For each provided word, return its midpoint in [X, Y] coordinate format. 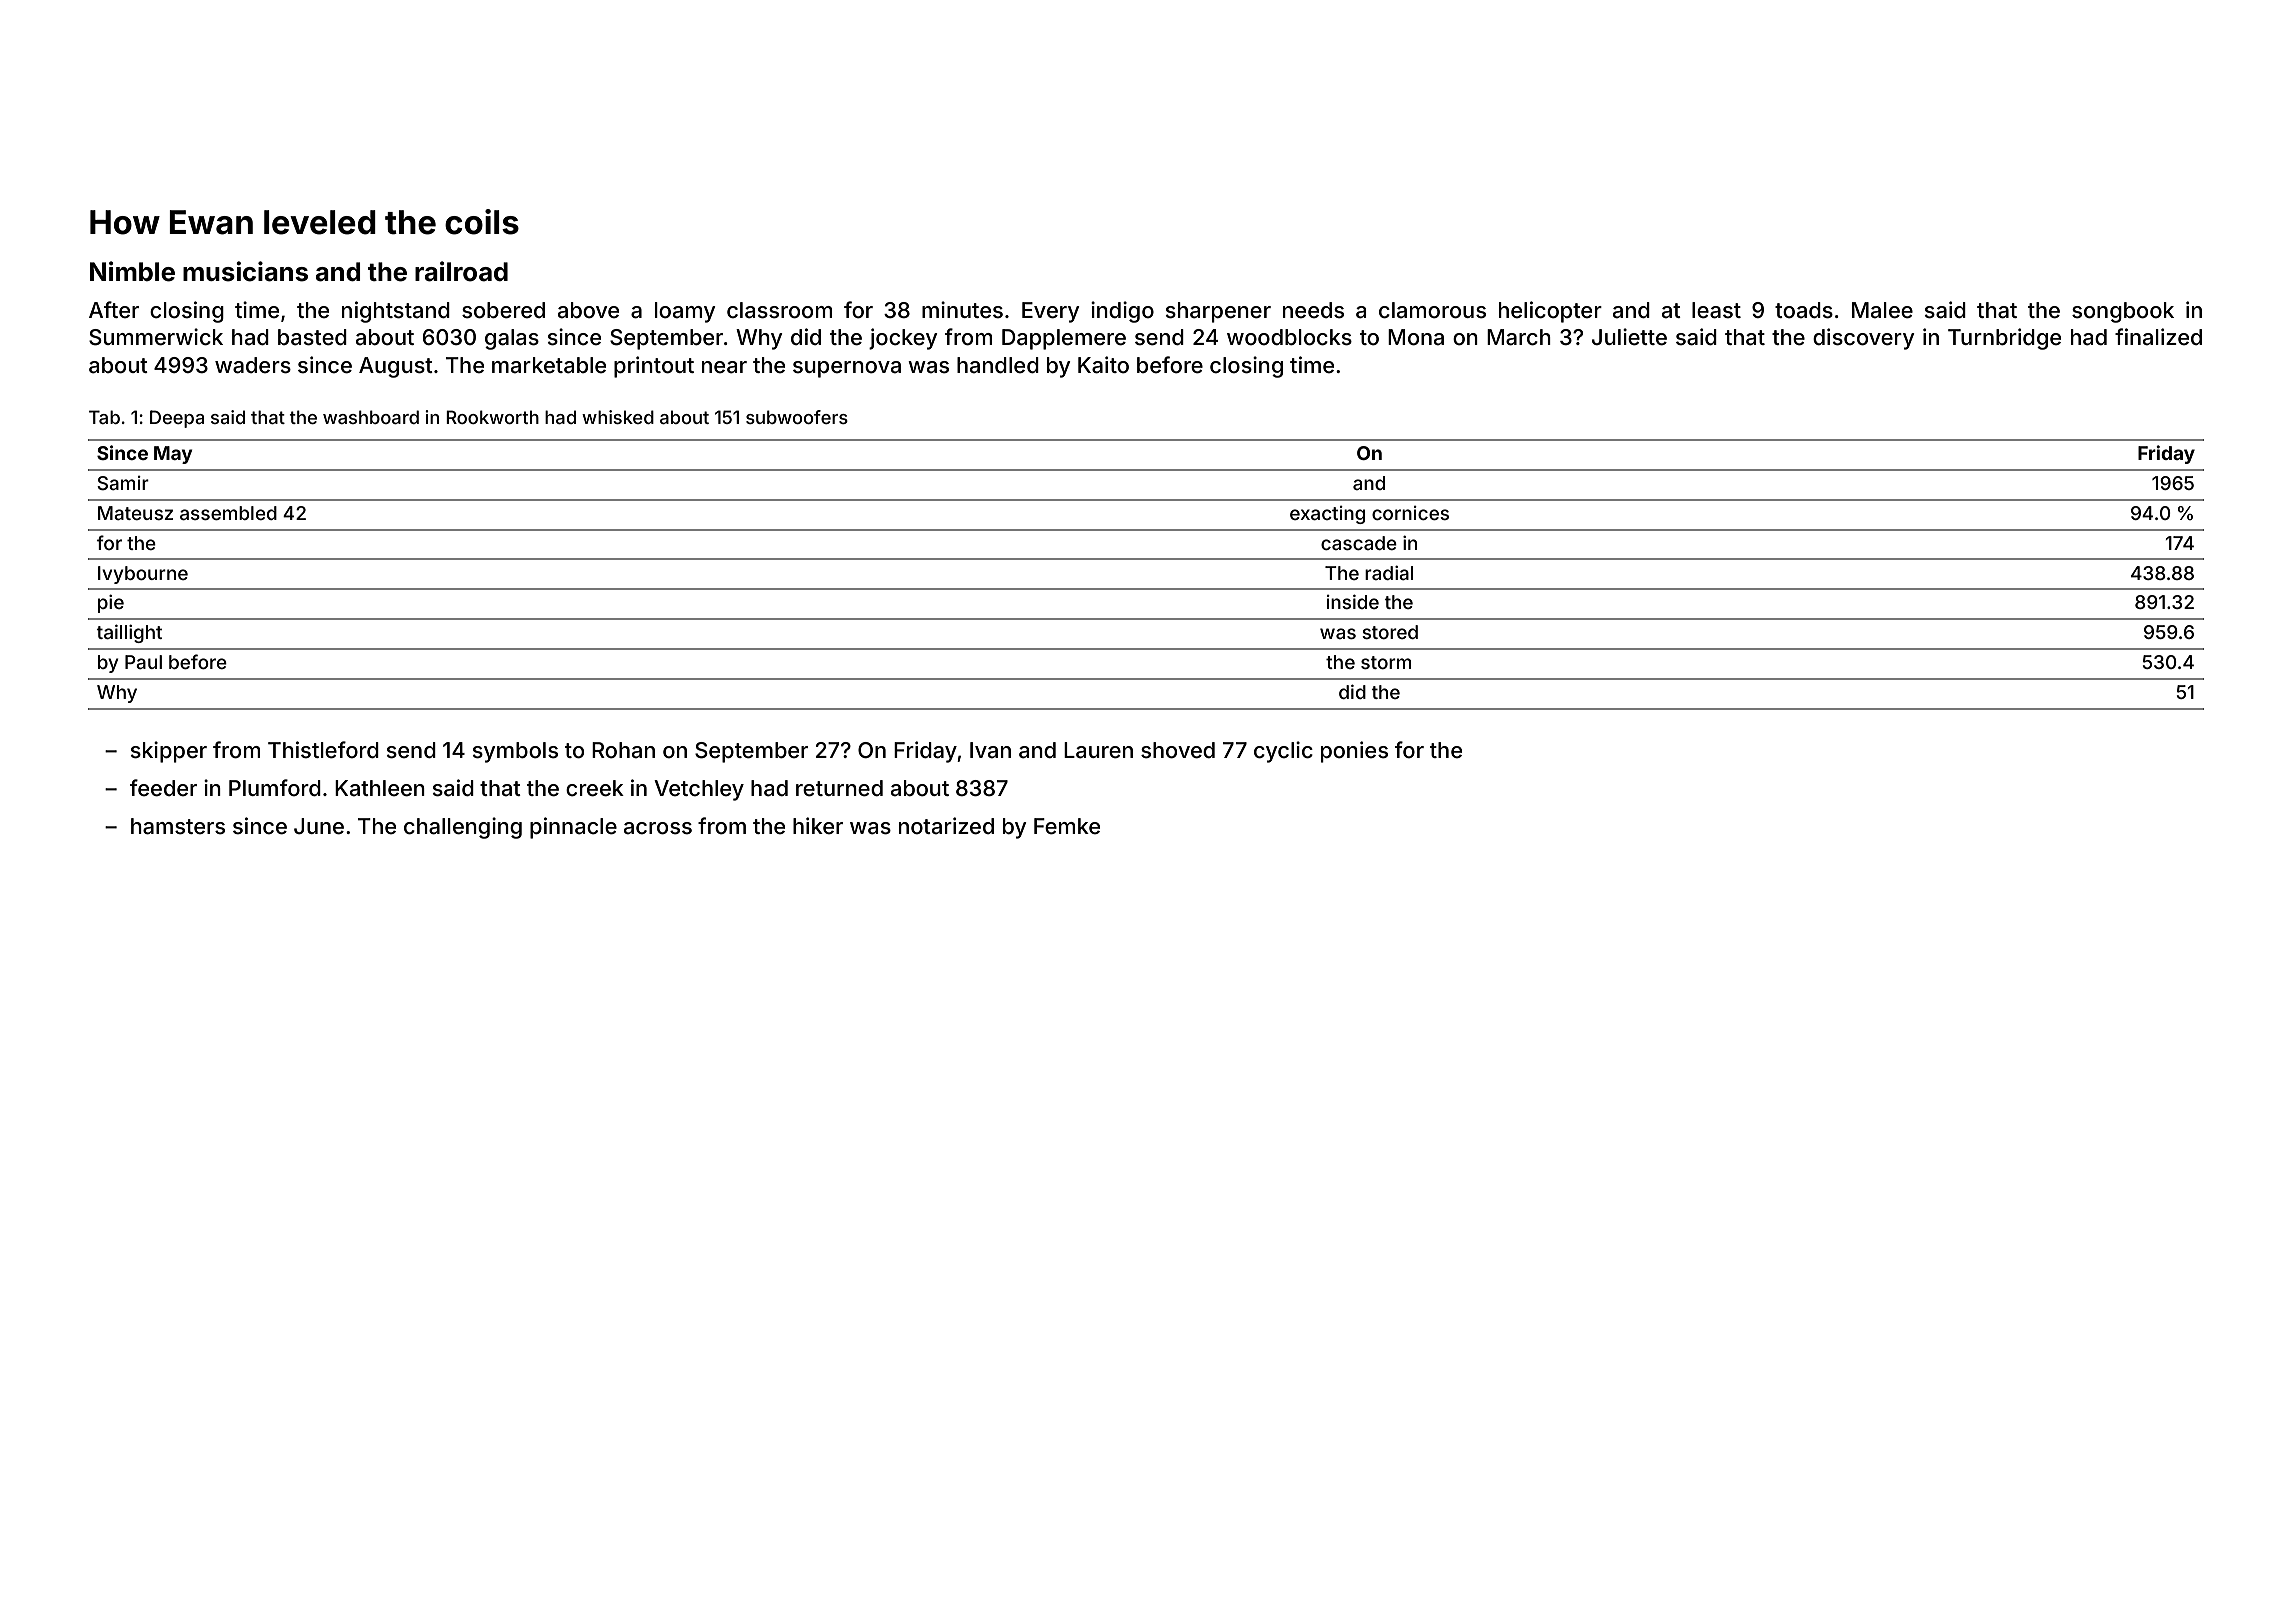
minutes [962, 309]
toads [1804, 310]
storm [1386, 662]
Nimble [132, 271]
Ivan [990, 750]
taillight [129, 633]
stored [1390, 632]
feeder [163, 788]
